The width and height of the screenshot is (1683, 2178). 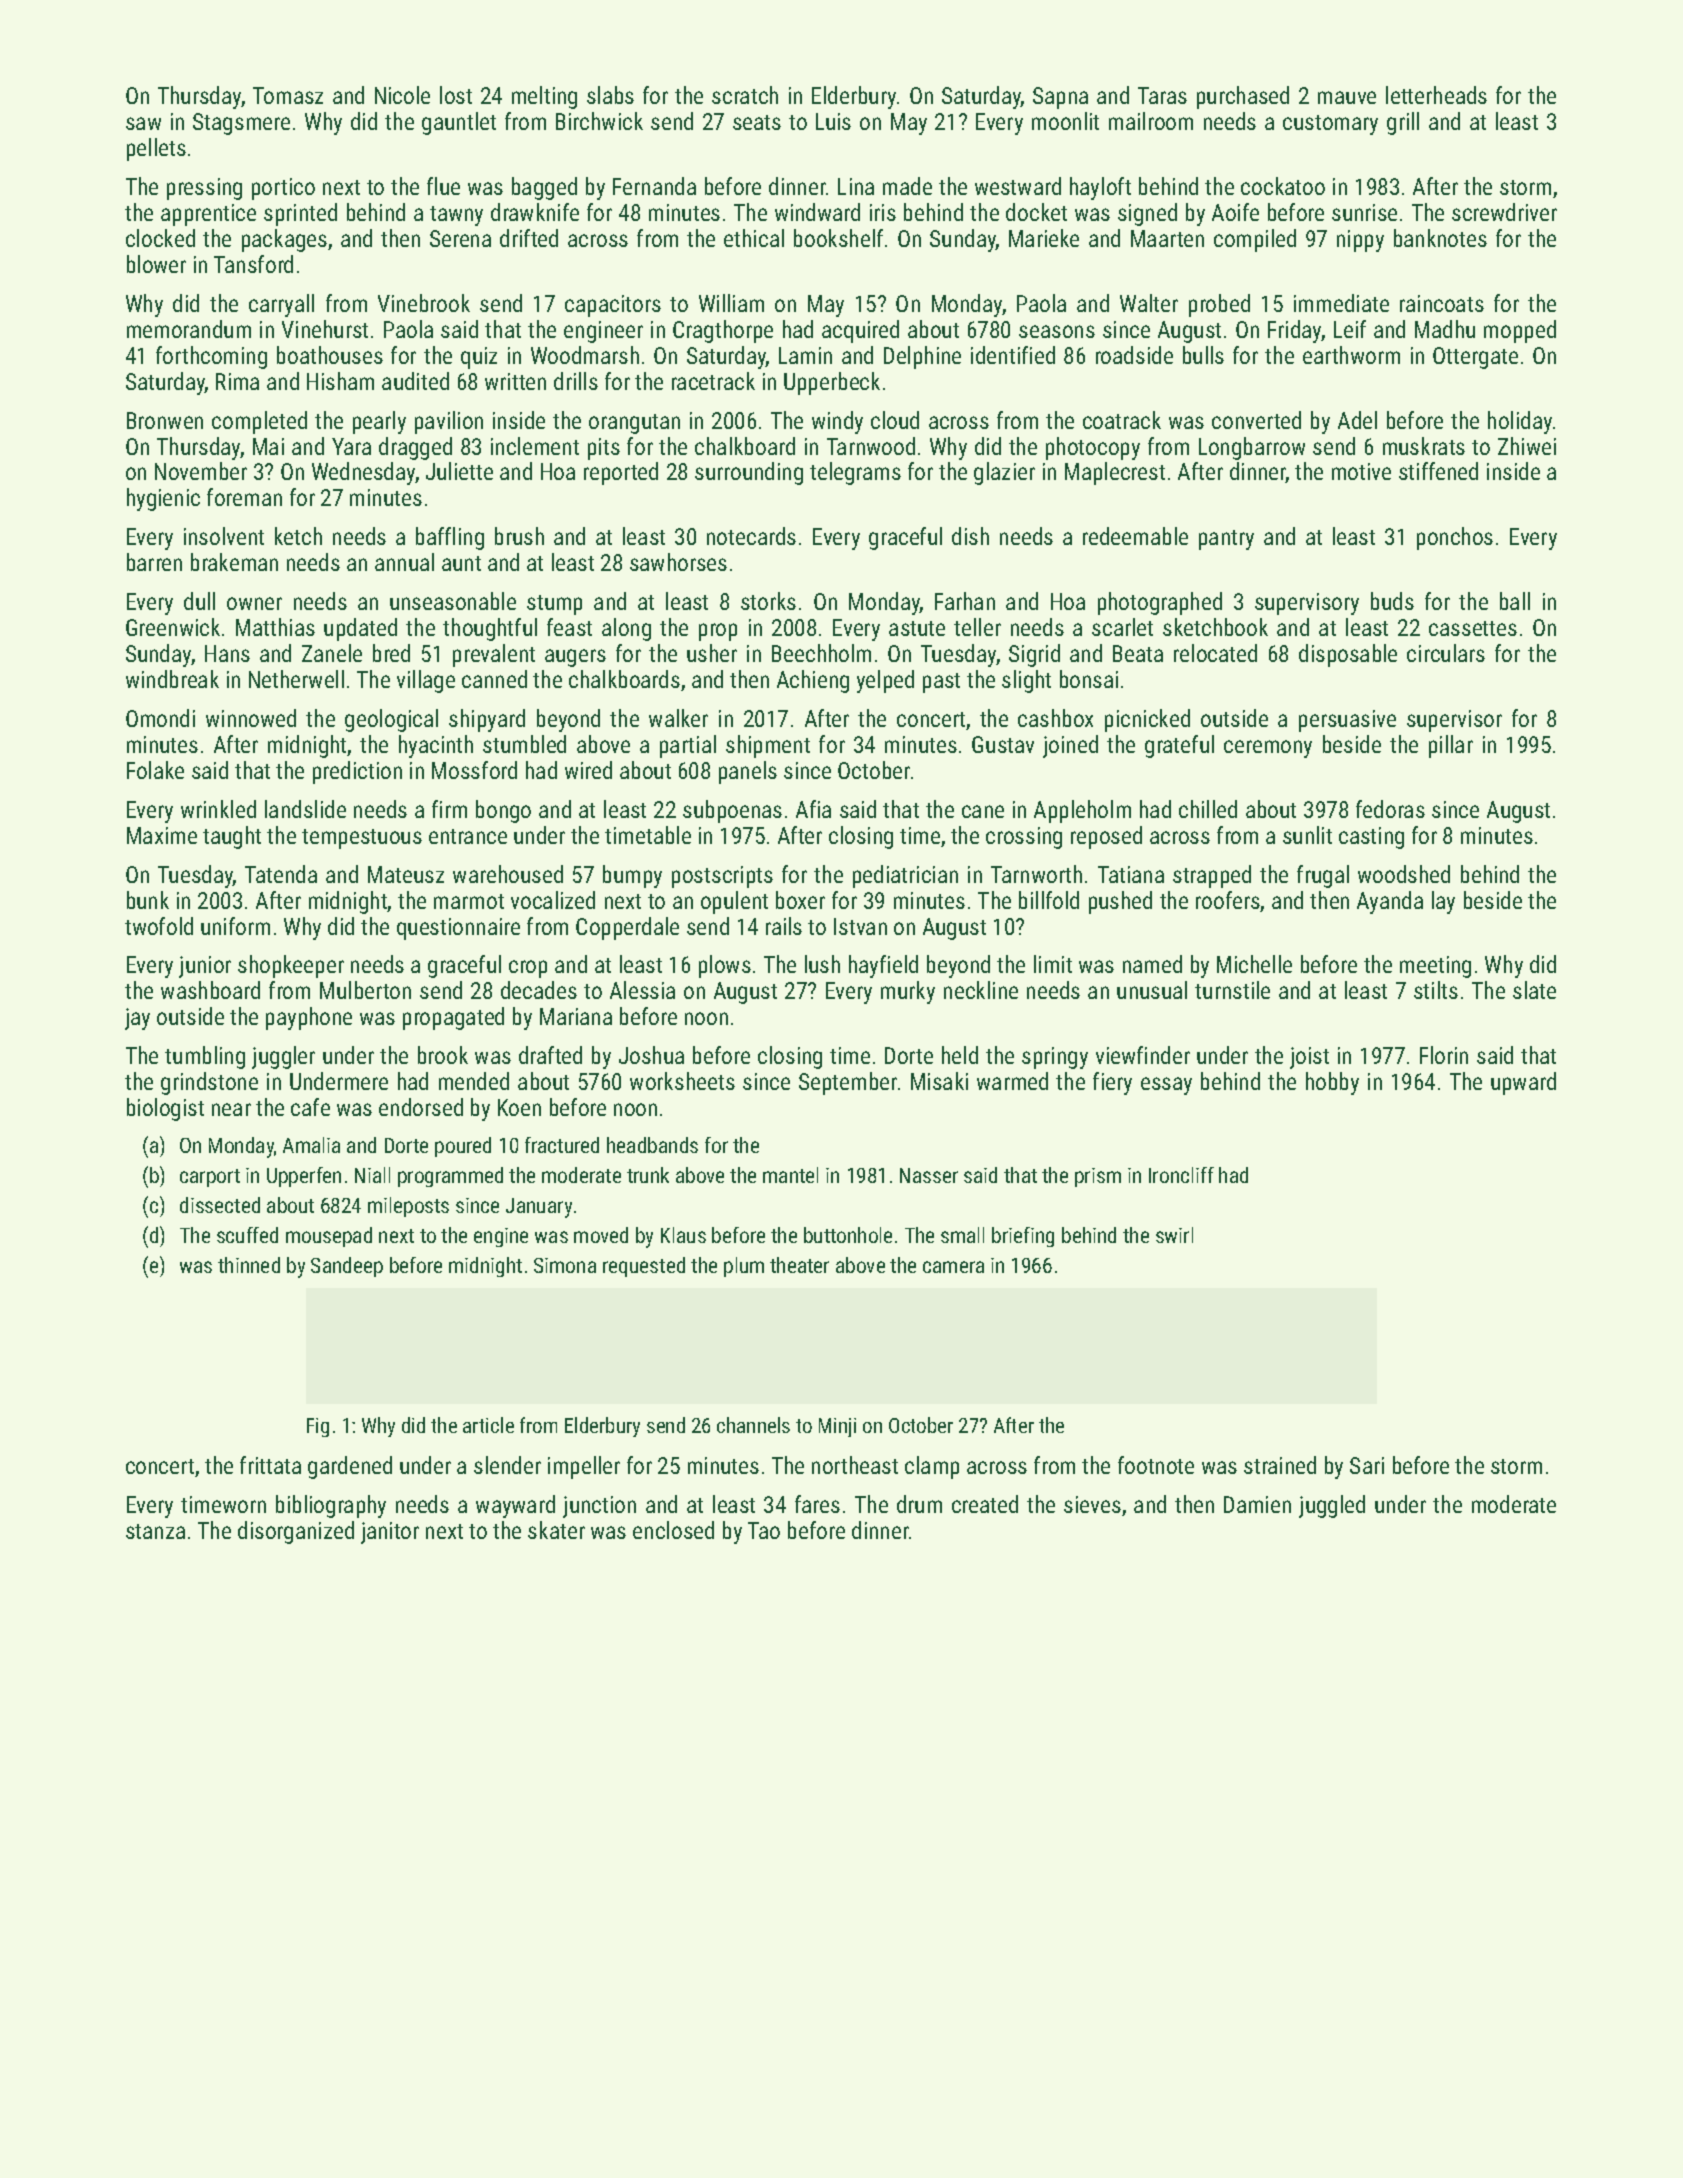 I want to click on scratch, so click(x=745, y=95).
